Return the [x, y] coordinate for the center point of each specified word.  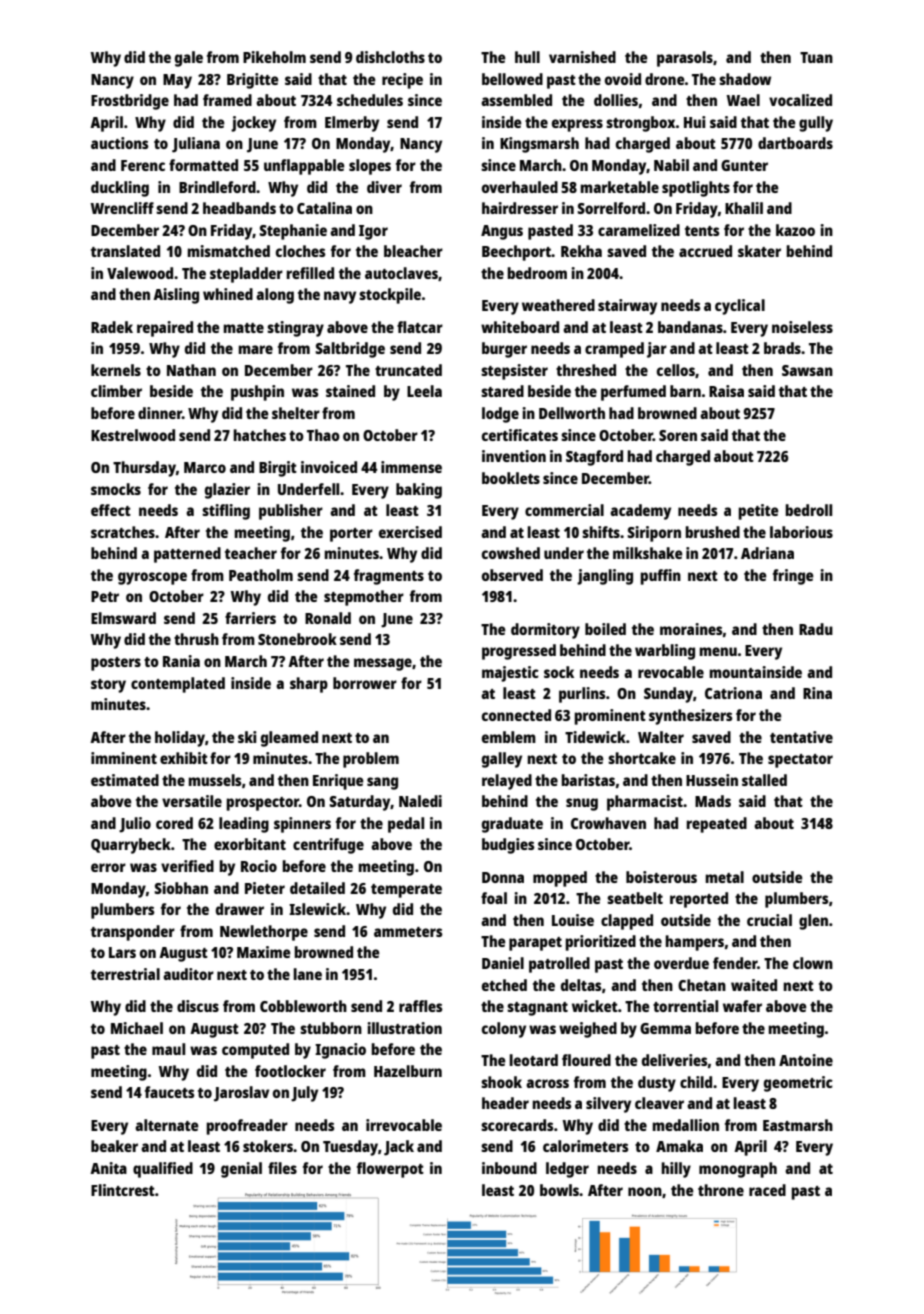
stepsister [514, 372]
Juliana [196, 145]
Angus [502, 232]
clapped [627, 922]
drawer [240, 909]
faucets [170, 1092]
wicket [595, 1006]
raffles [421, 1006]
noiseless [802, 327]
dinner [160, 413]
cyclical [740, 307]
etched [504, 985]
